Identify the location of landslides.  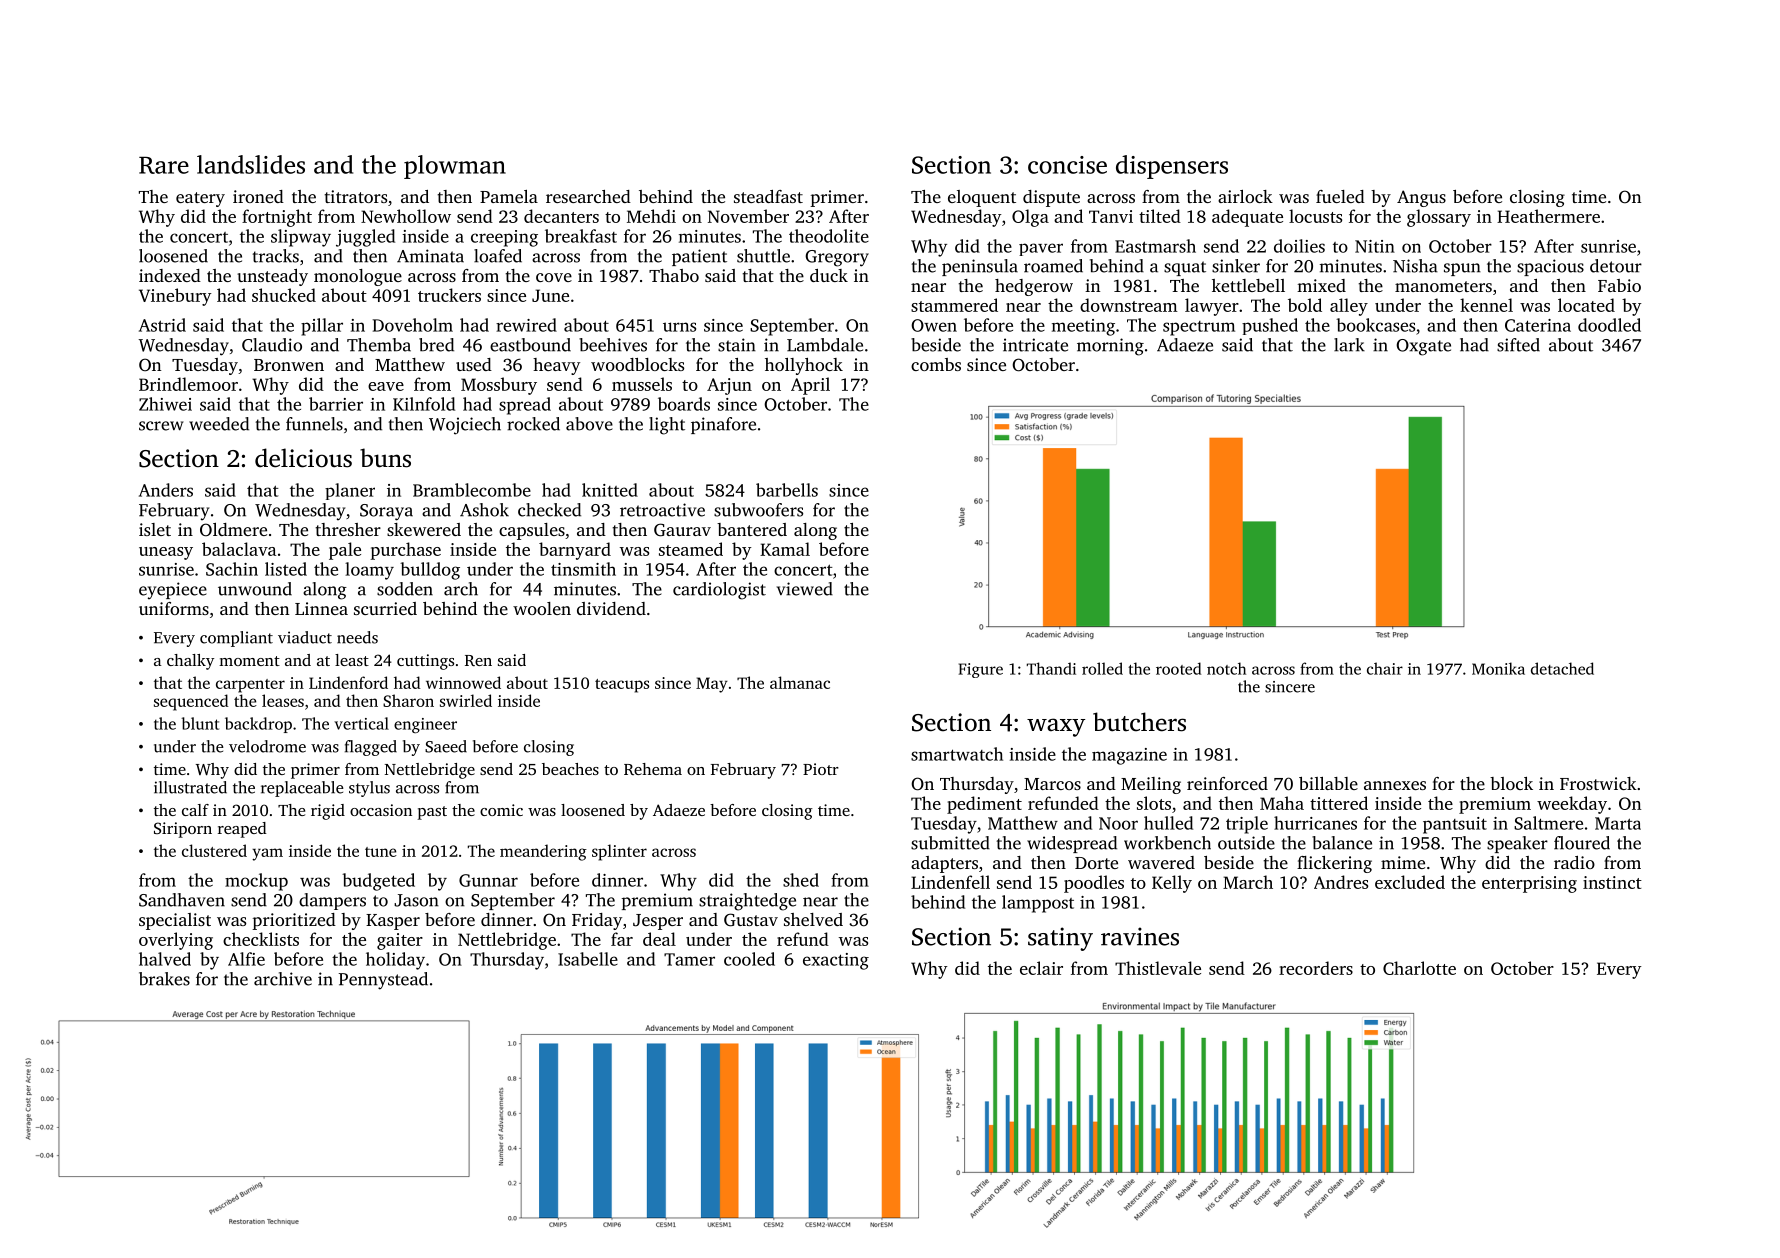
(251, 164).
